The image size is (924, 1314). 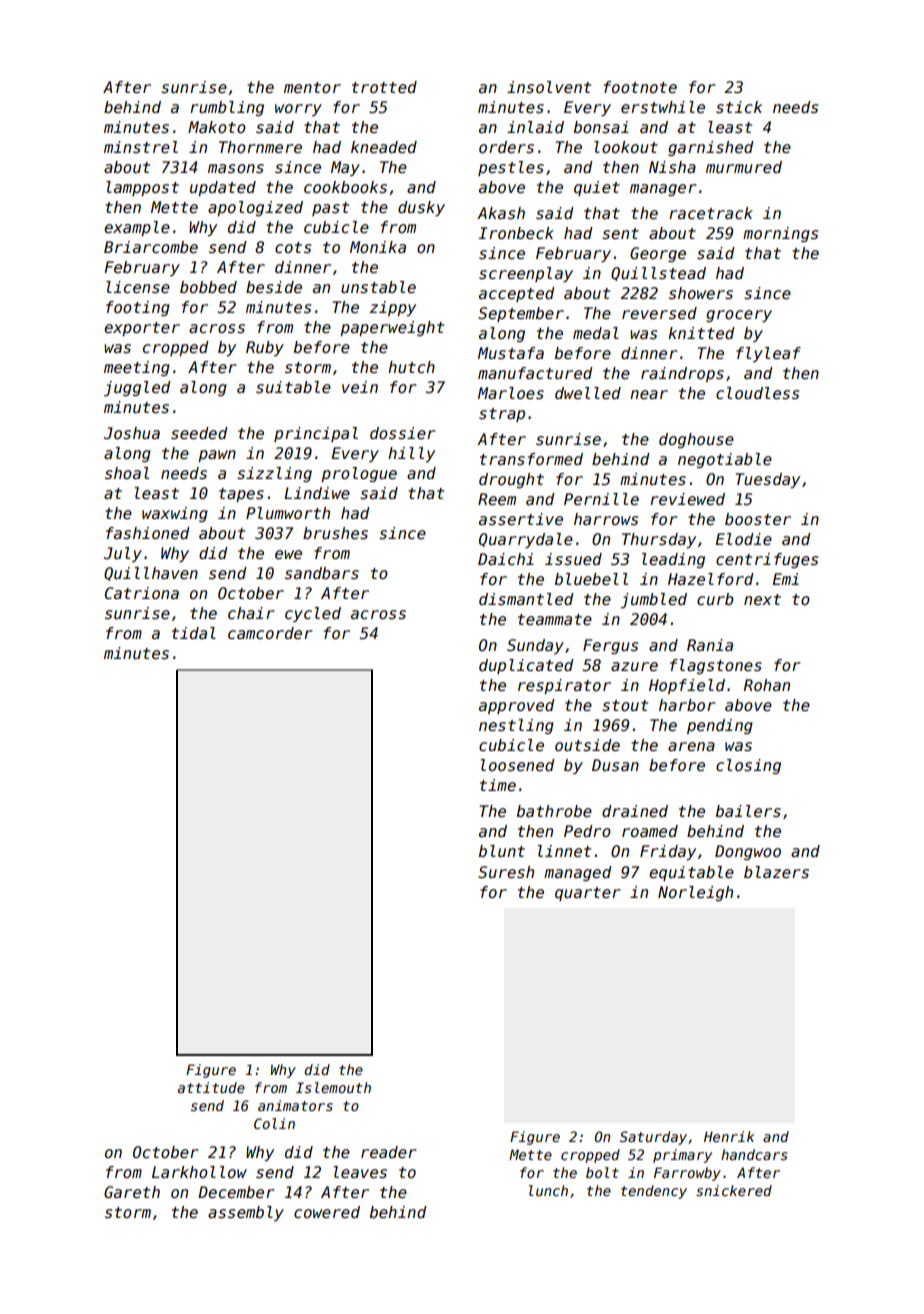 I want to click on flyleaf, so click(x=768, y=354).
